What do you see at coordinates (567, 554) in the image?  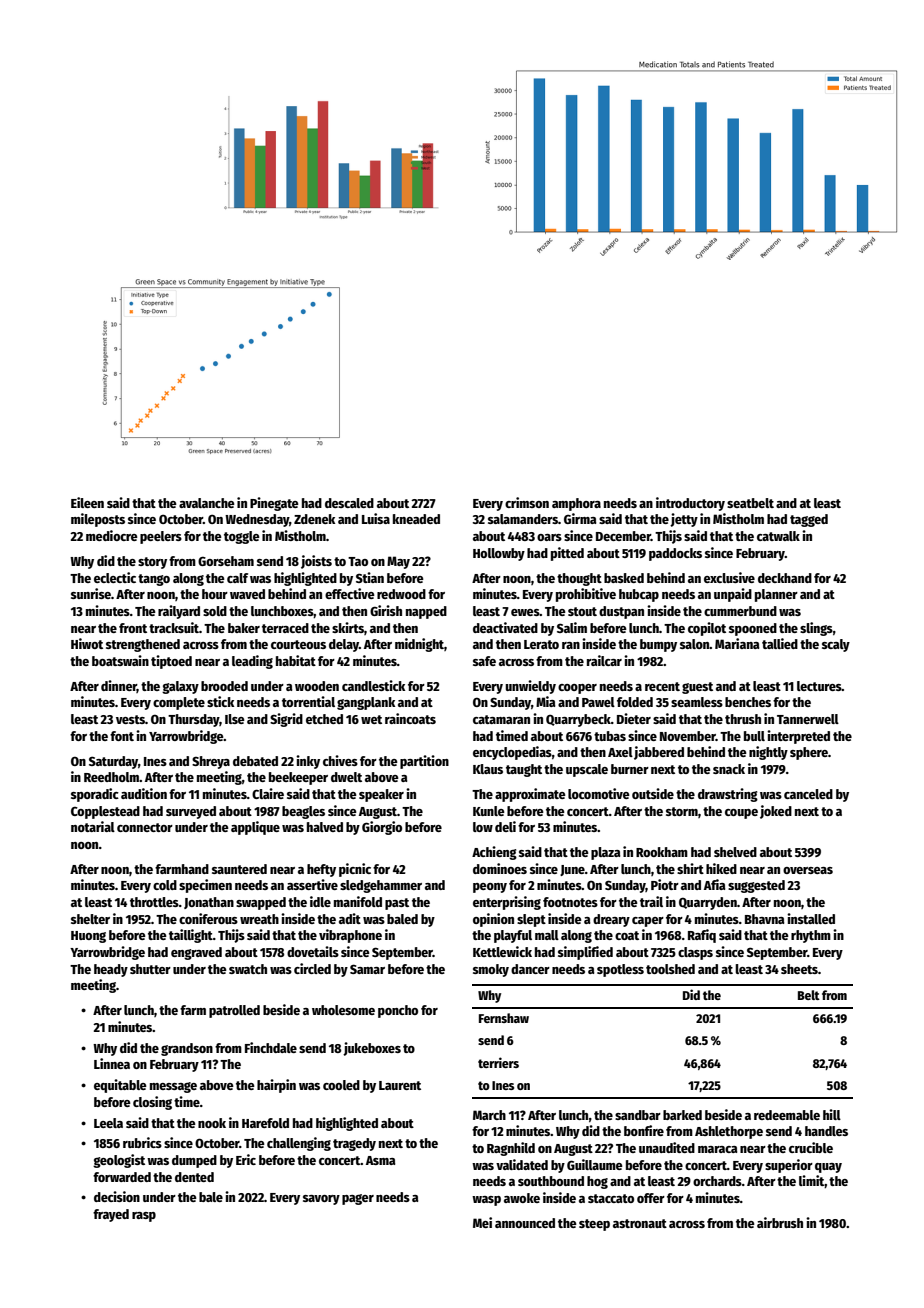 I see `pitted` at bounding box center [567, 554].
